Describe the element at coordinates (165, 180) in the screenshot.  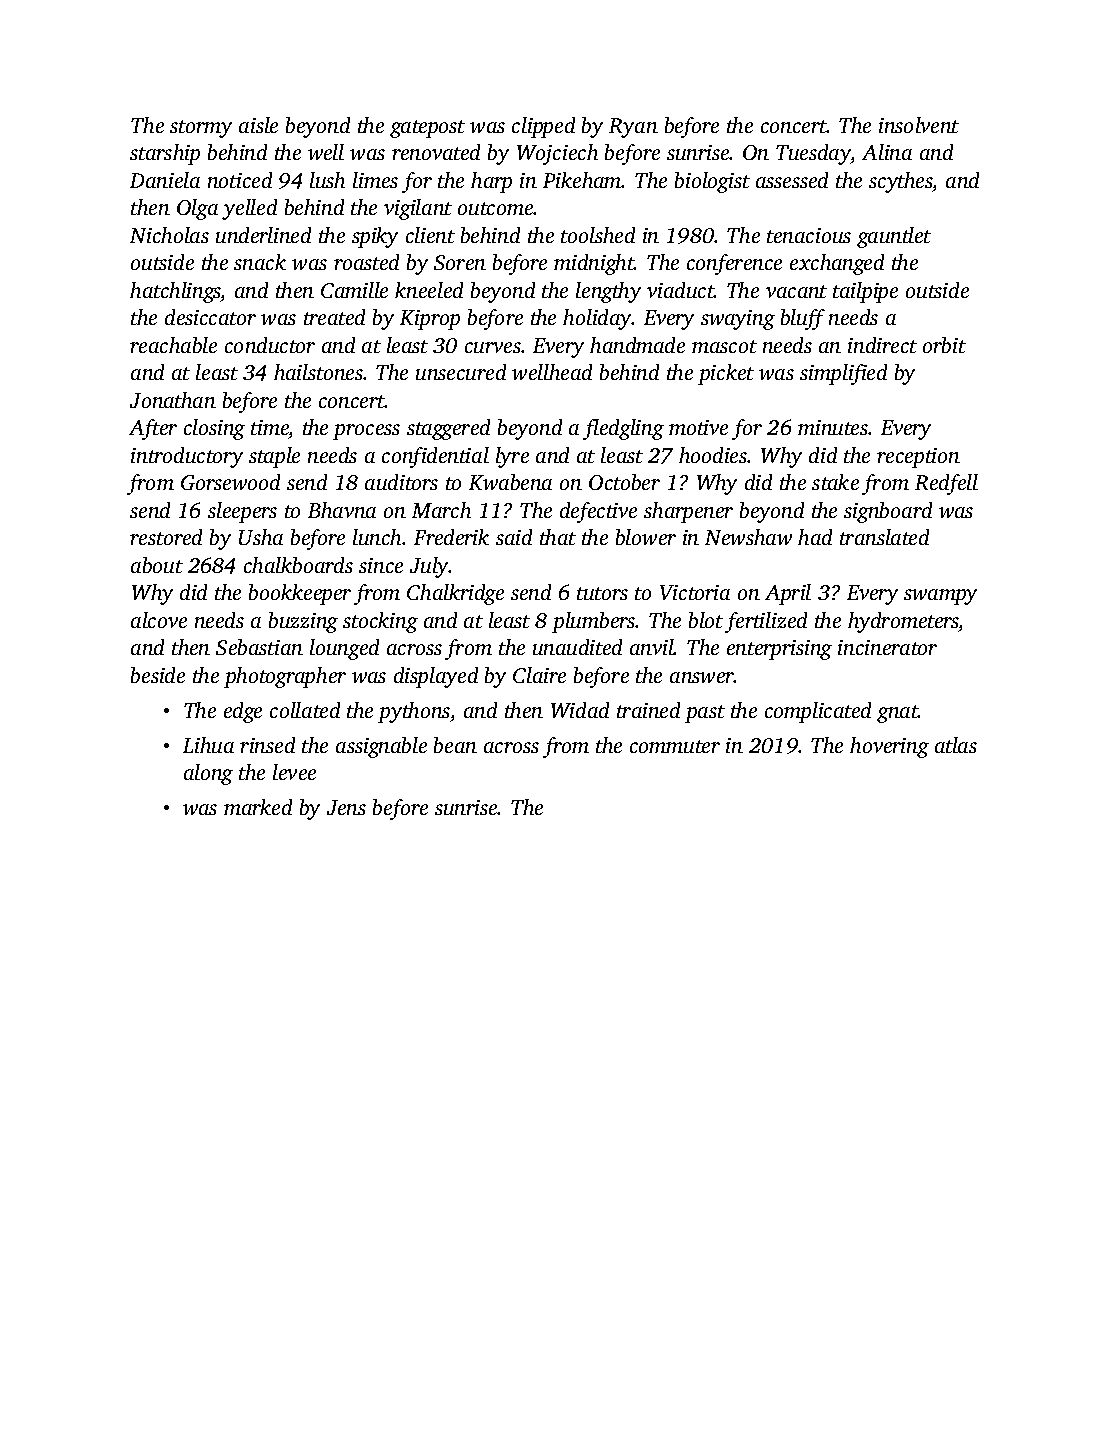
I see `Daniela` at that location.
